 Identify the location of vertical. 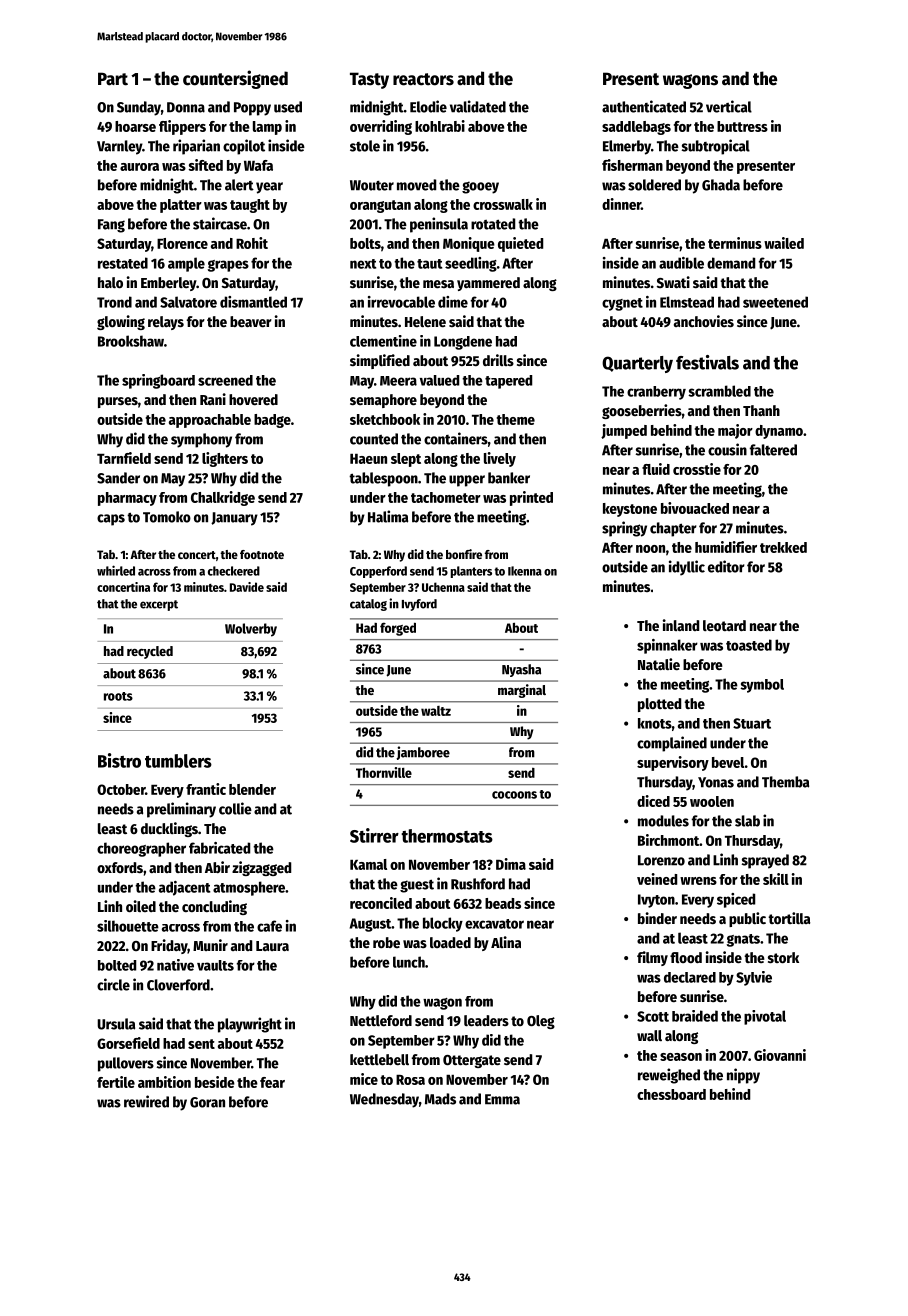
(729, 106).
